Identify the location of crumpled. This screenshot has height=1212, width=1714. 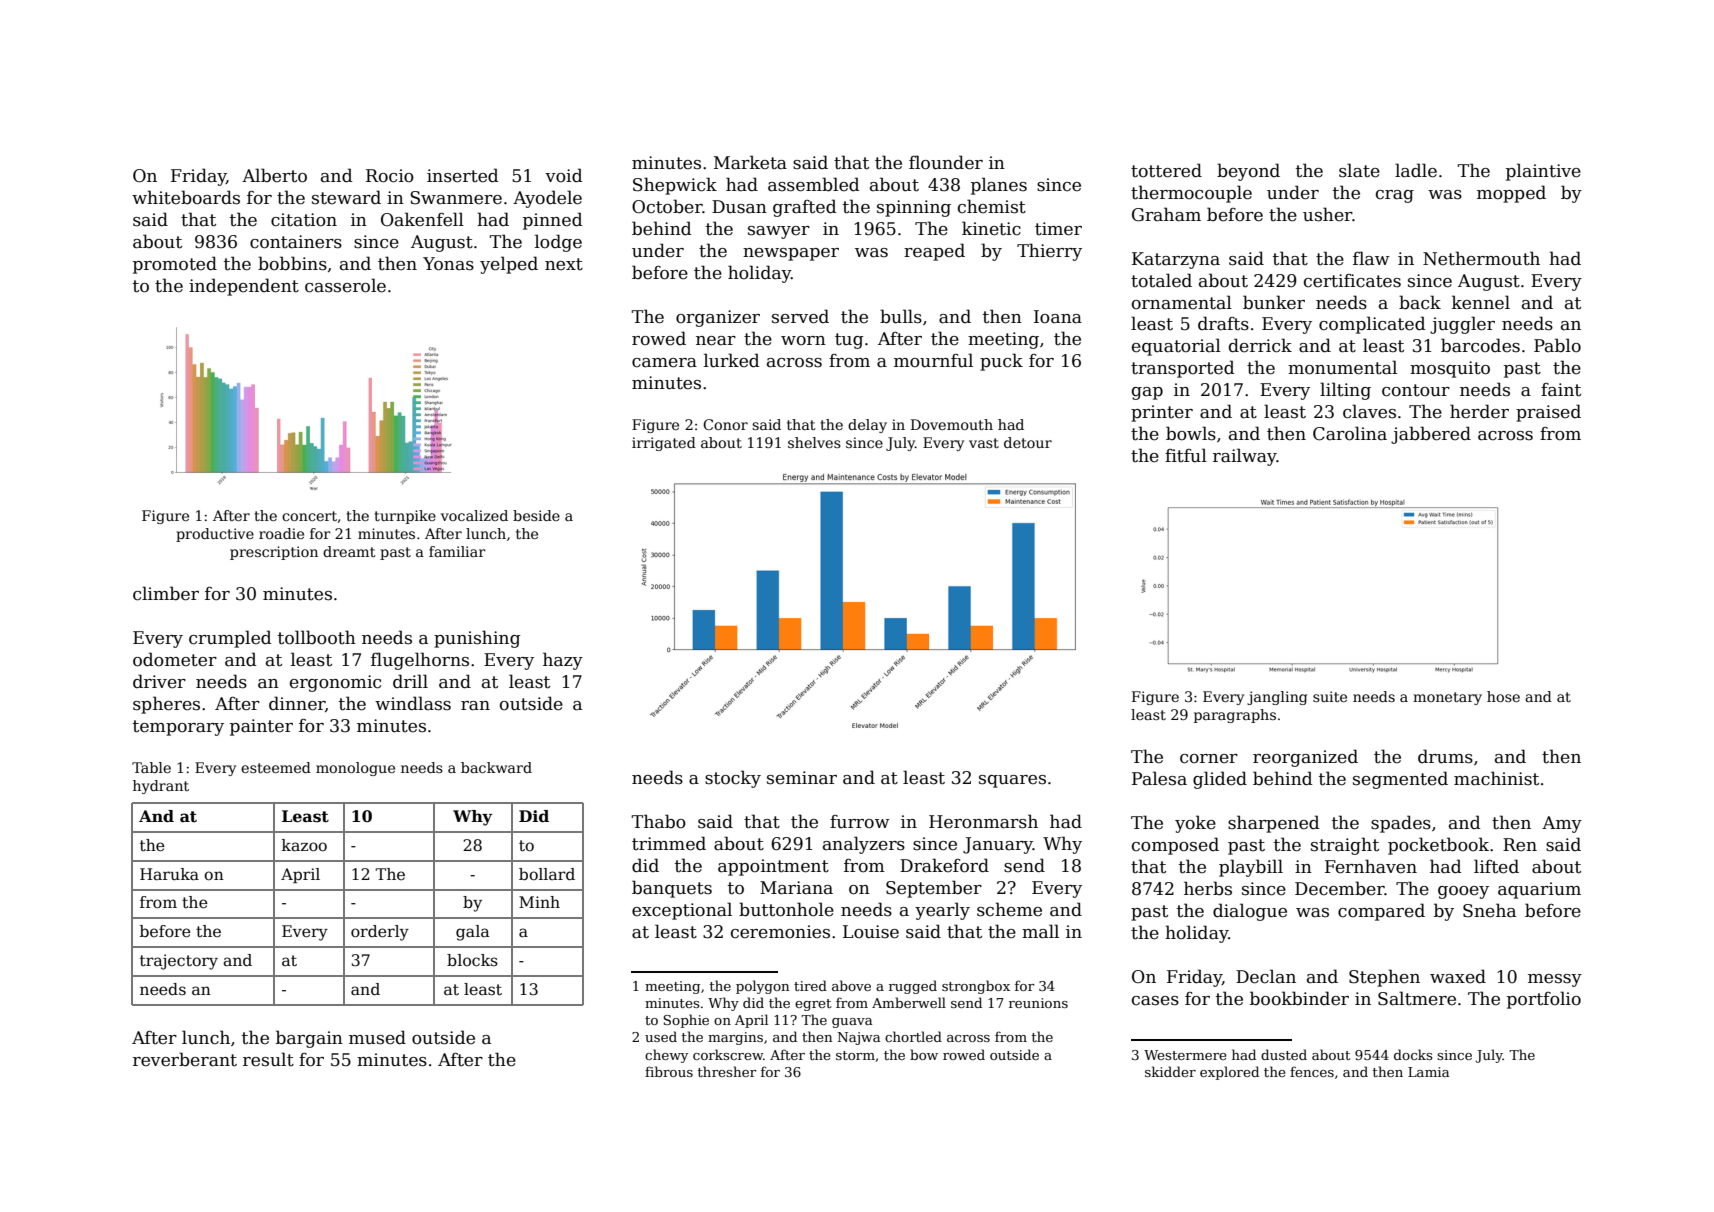
(230, 639).
